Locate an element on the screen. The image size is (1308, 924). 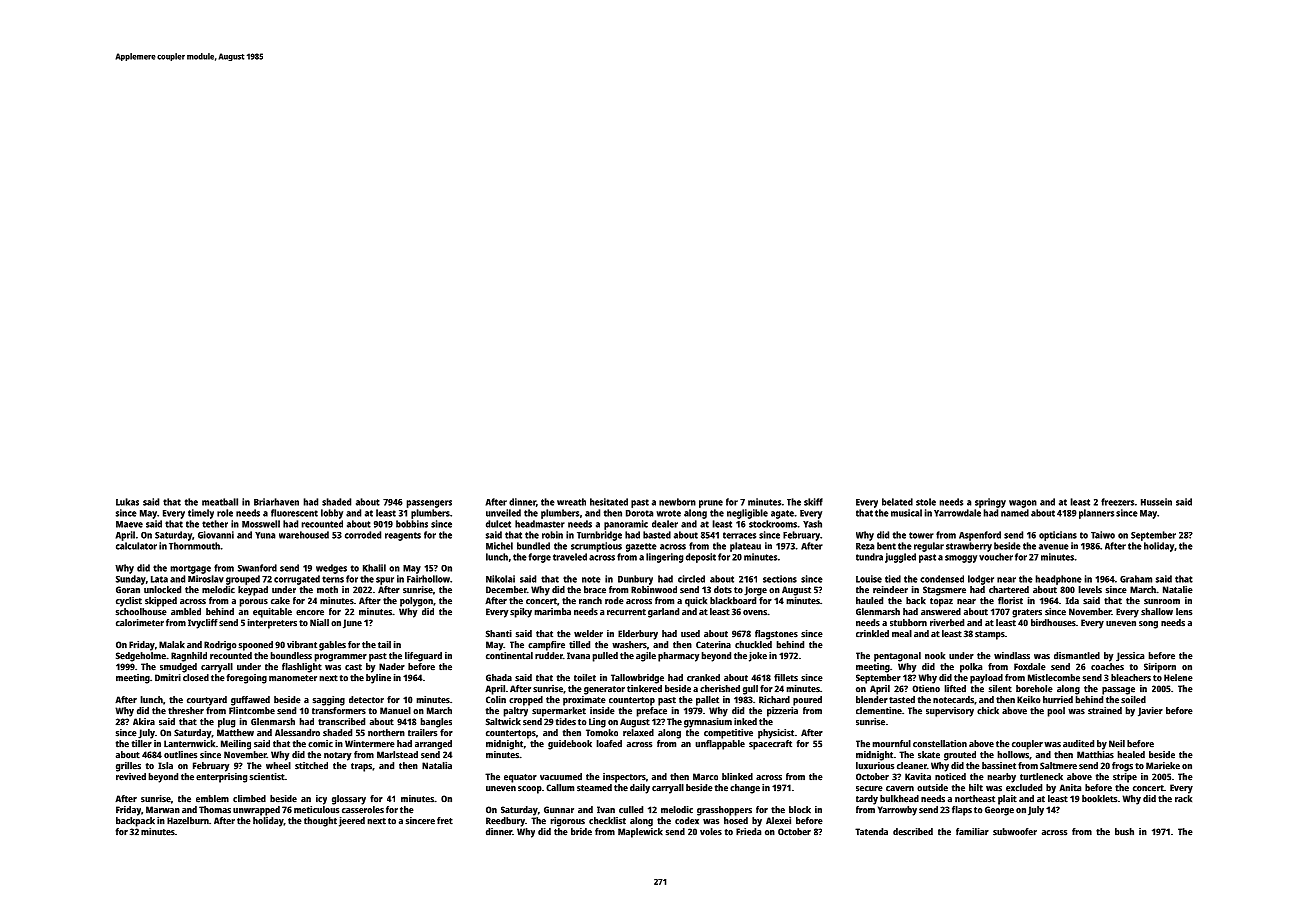
Taiwo is located at coordinates (1103, 535).
